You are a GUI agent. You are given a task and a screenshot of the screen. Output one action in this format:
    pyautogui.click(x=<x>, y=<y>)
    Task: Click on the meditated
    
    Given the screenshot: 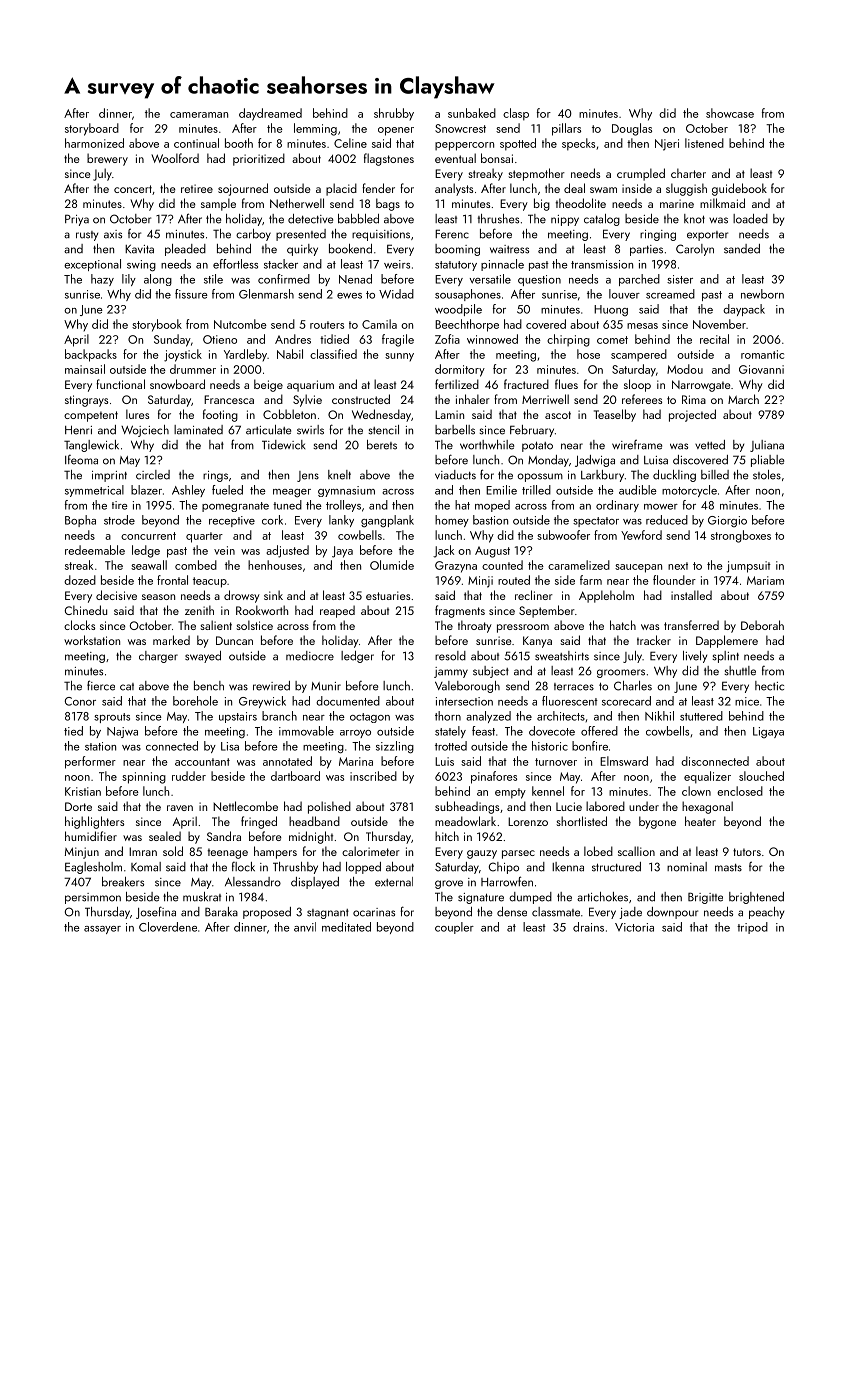 What is the action you would take?
    pyautogui.click(x=346, y=927)
